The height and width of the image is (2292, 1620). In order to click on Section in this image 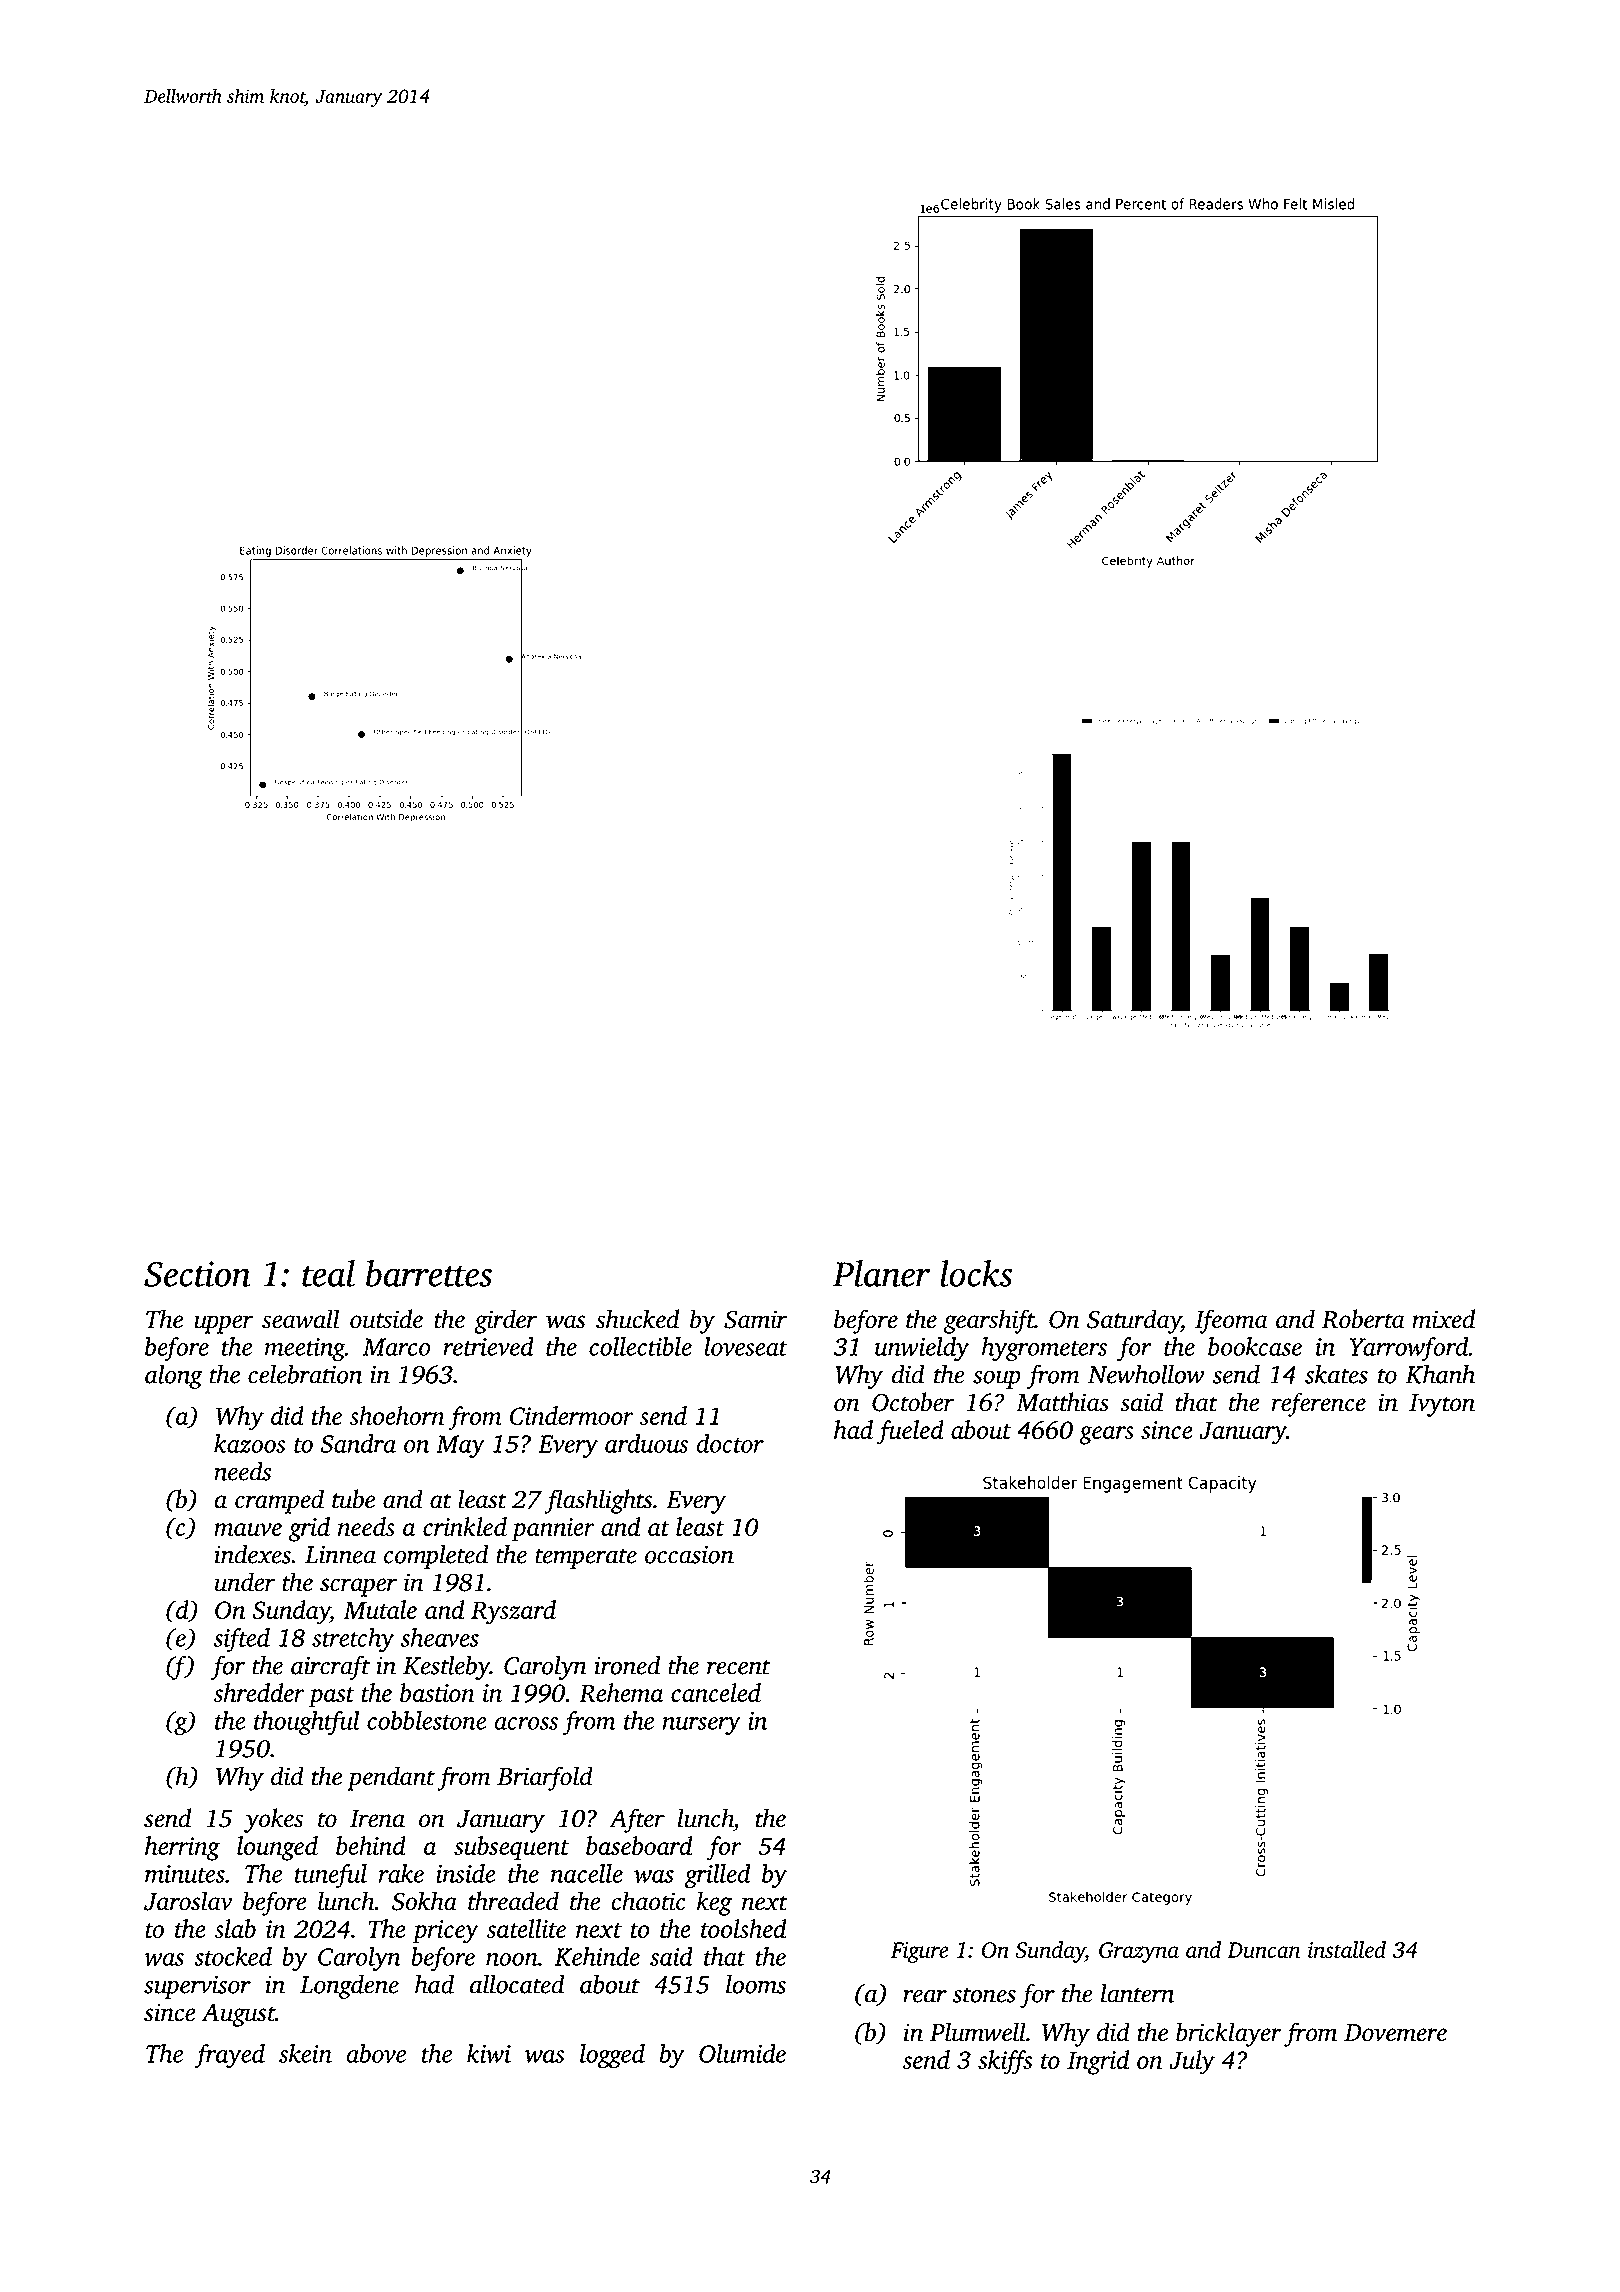, I will do `click(197, 1274)`.
